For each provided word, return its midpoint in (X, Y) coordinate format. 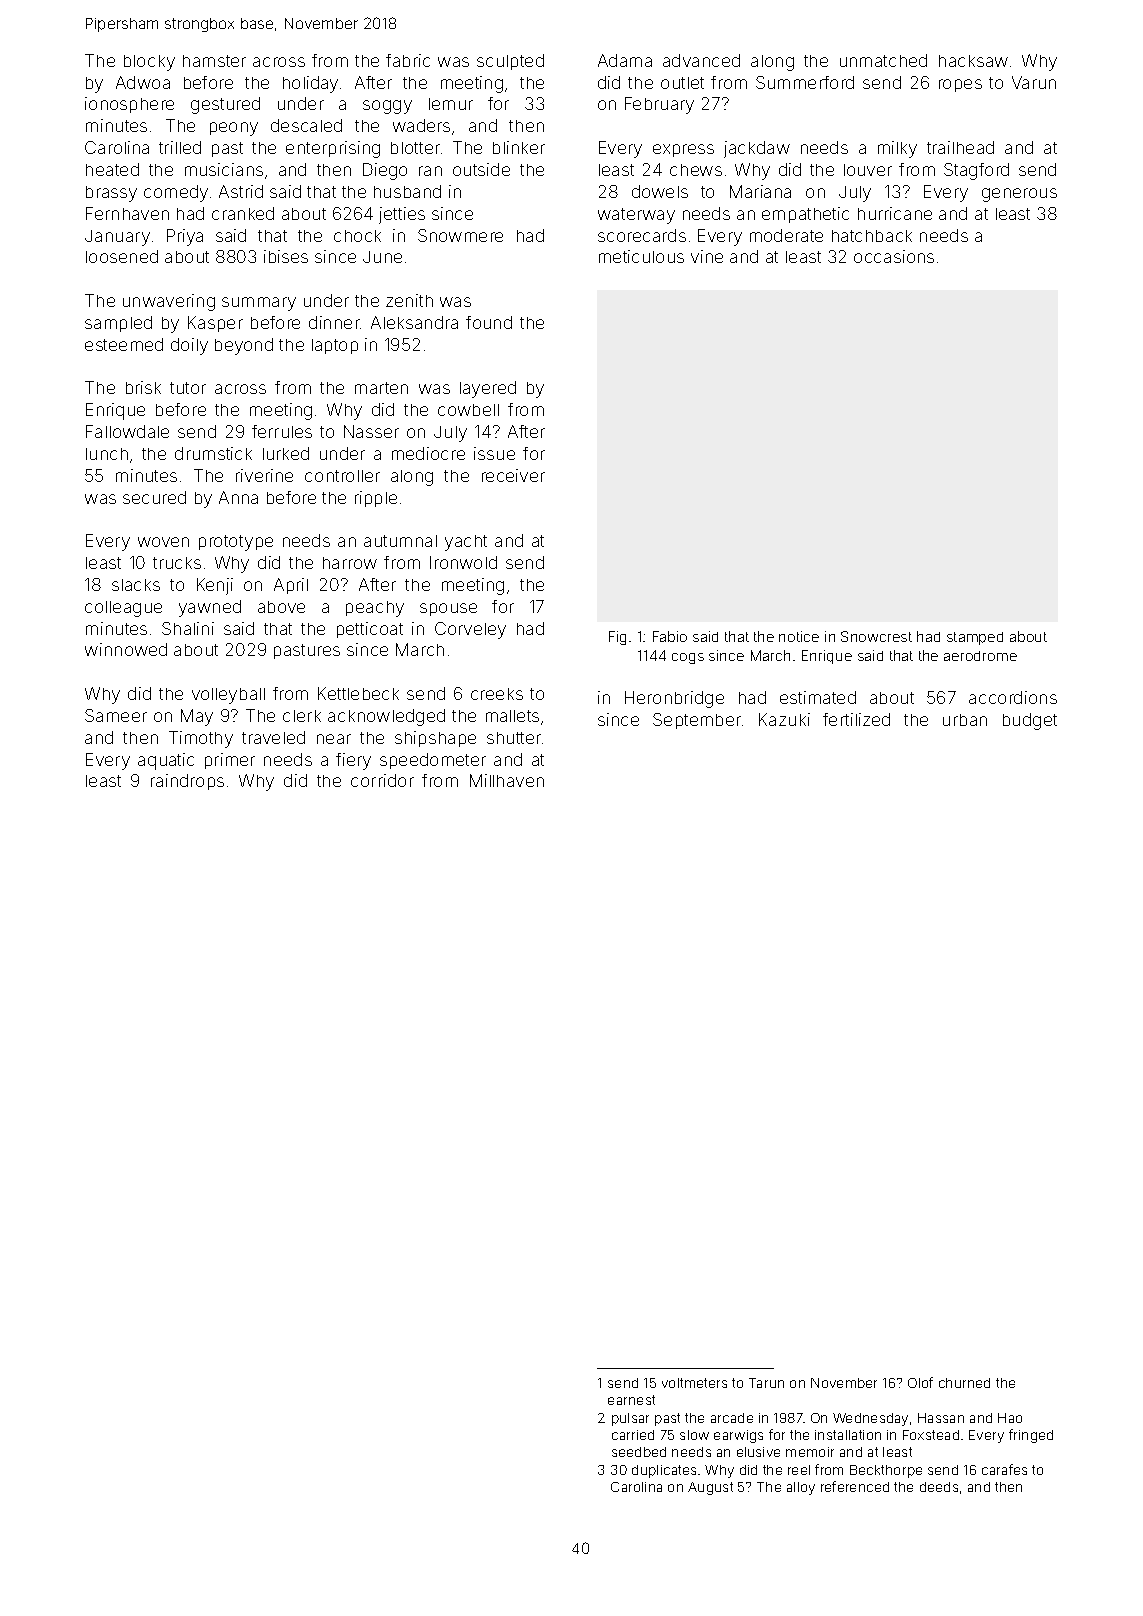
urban (965, 720)
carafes (1004, 1469)
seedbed (639, 1452)
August (710, 1488)
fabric (408, 60)
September (697, 721)
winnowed (126, 649)
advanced (701, 60)
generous (1019, 195)
